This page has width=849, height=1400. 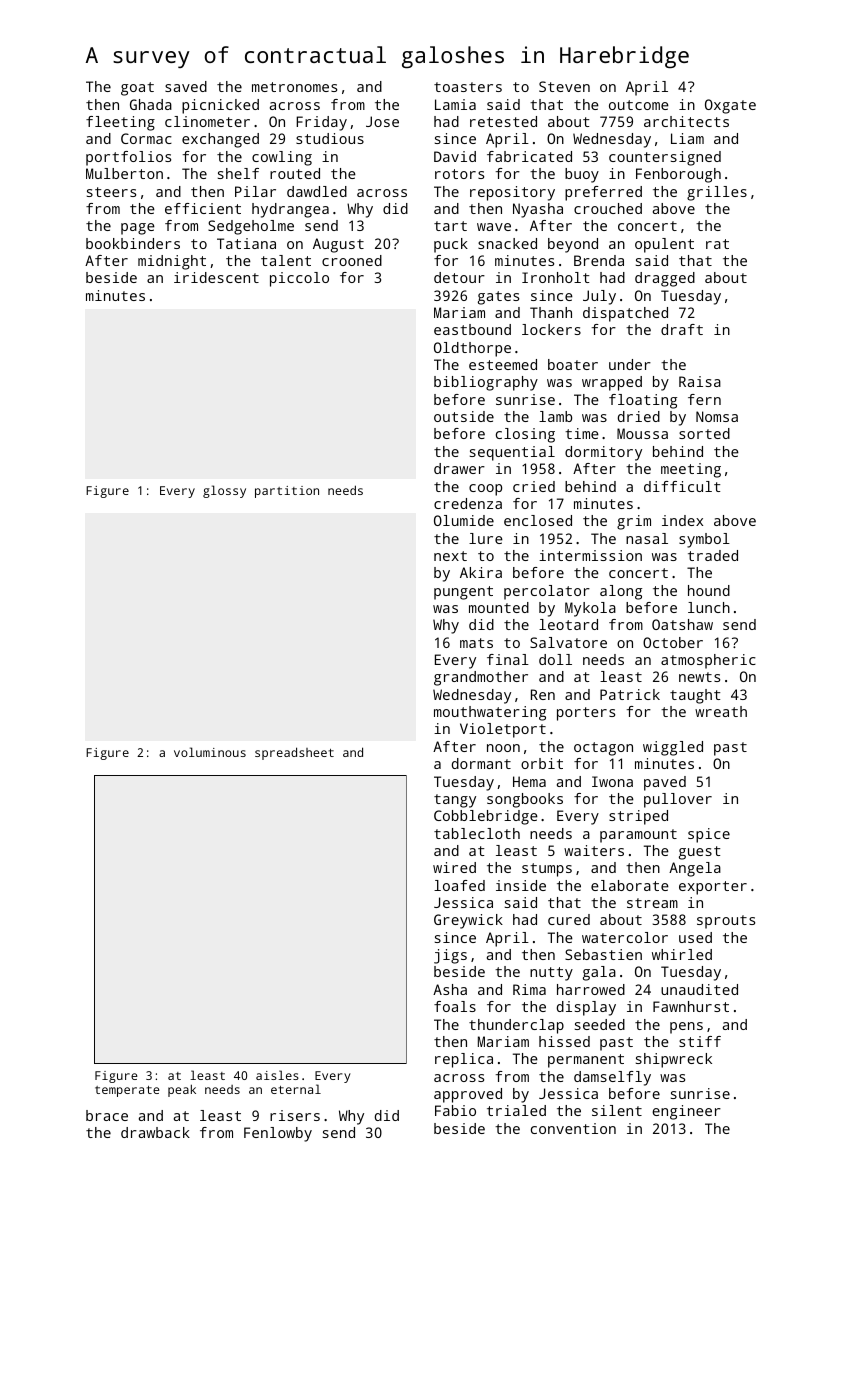 I want to click on Oxgate, so click(x=730, y=106).
